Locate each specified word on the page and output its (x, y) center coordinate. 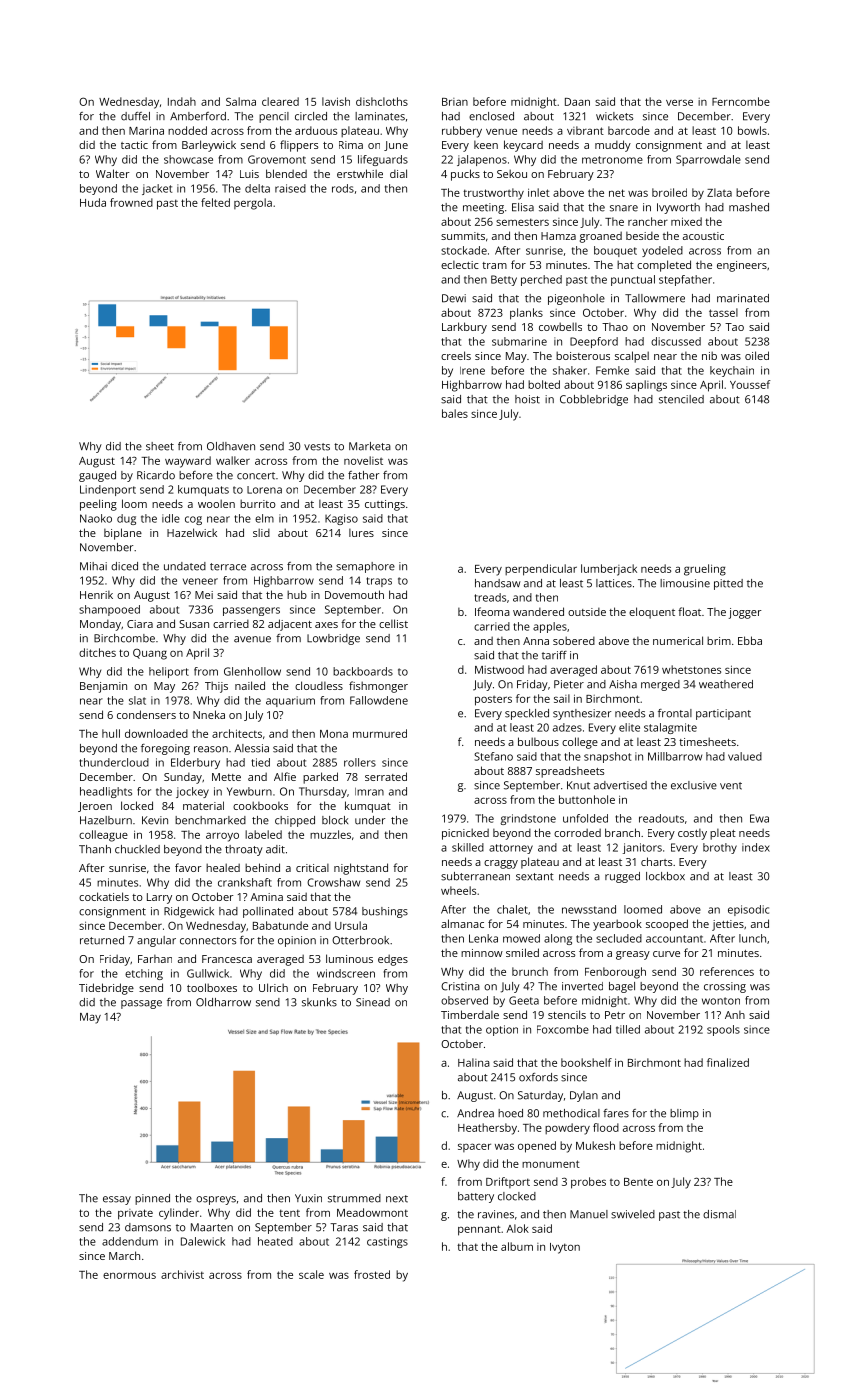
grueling (705, 570)
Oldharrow (223, 1002)
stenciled (681, 399)
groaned (601, 237)
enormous (129, 1275)
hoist (527, 399)
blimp (684, 1114)
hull (111, 733)
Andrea (475, 1113)
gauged (97, 476)
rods (343, 188)
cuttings (385, 505)
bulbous (538, 741)
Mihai (93, 566)
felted (215, 202)
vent (731, 786)
